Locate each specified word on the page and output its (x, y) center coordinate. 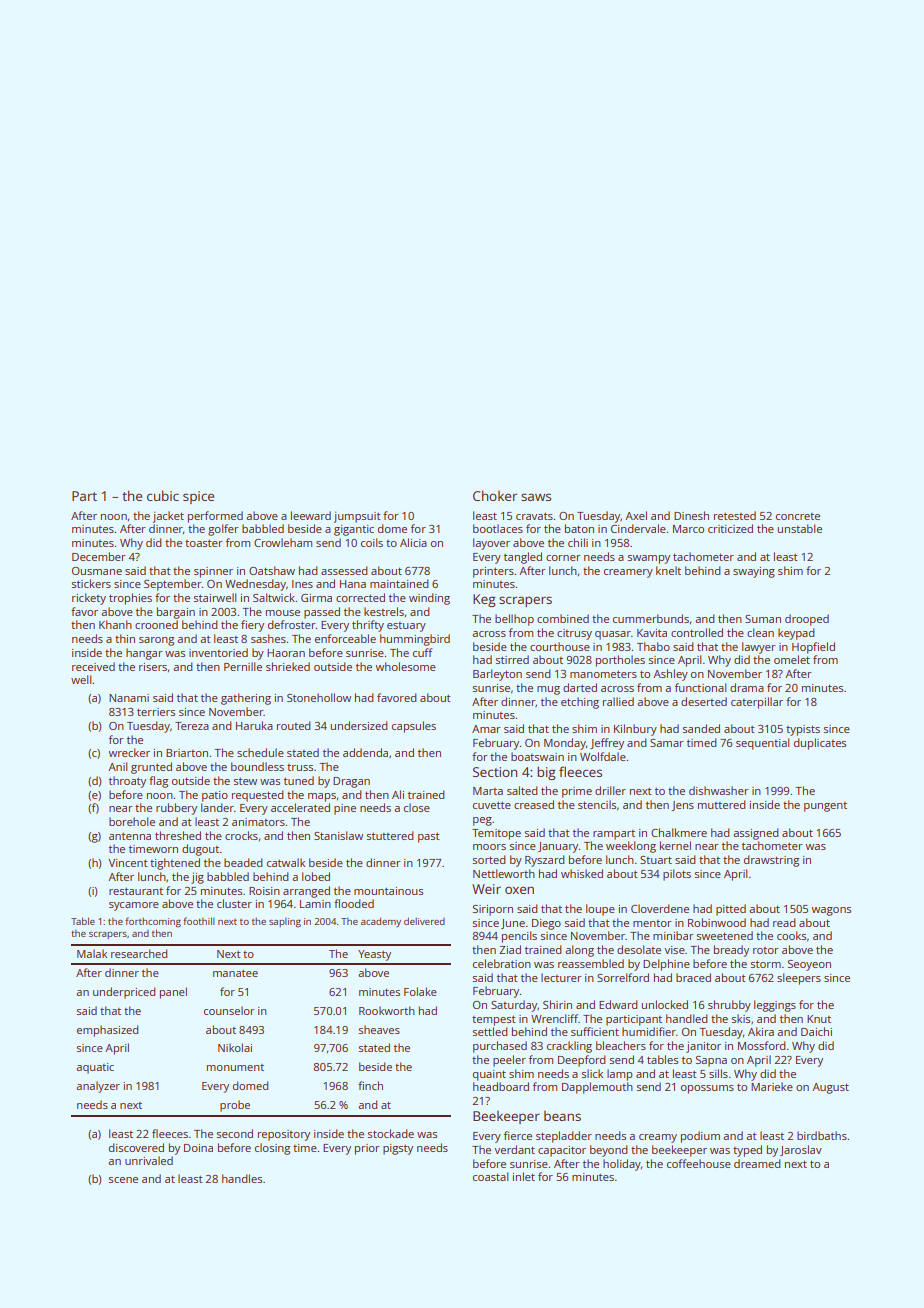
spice (198, 497)
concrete (798, 516)
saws (536, 497)
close (417, 807)
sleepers (799, 979)
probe (235, 1106)
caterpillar (757, 703)
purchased (500, 1047)
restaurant (136, 891)
